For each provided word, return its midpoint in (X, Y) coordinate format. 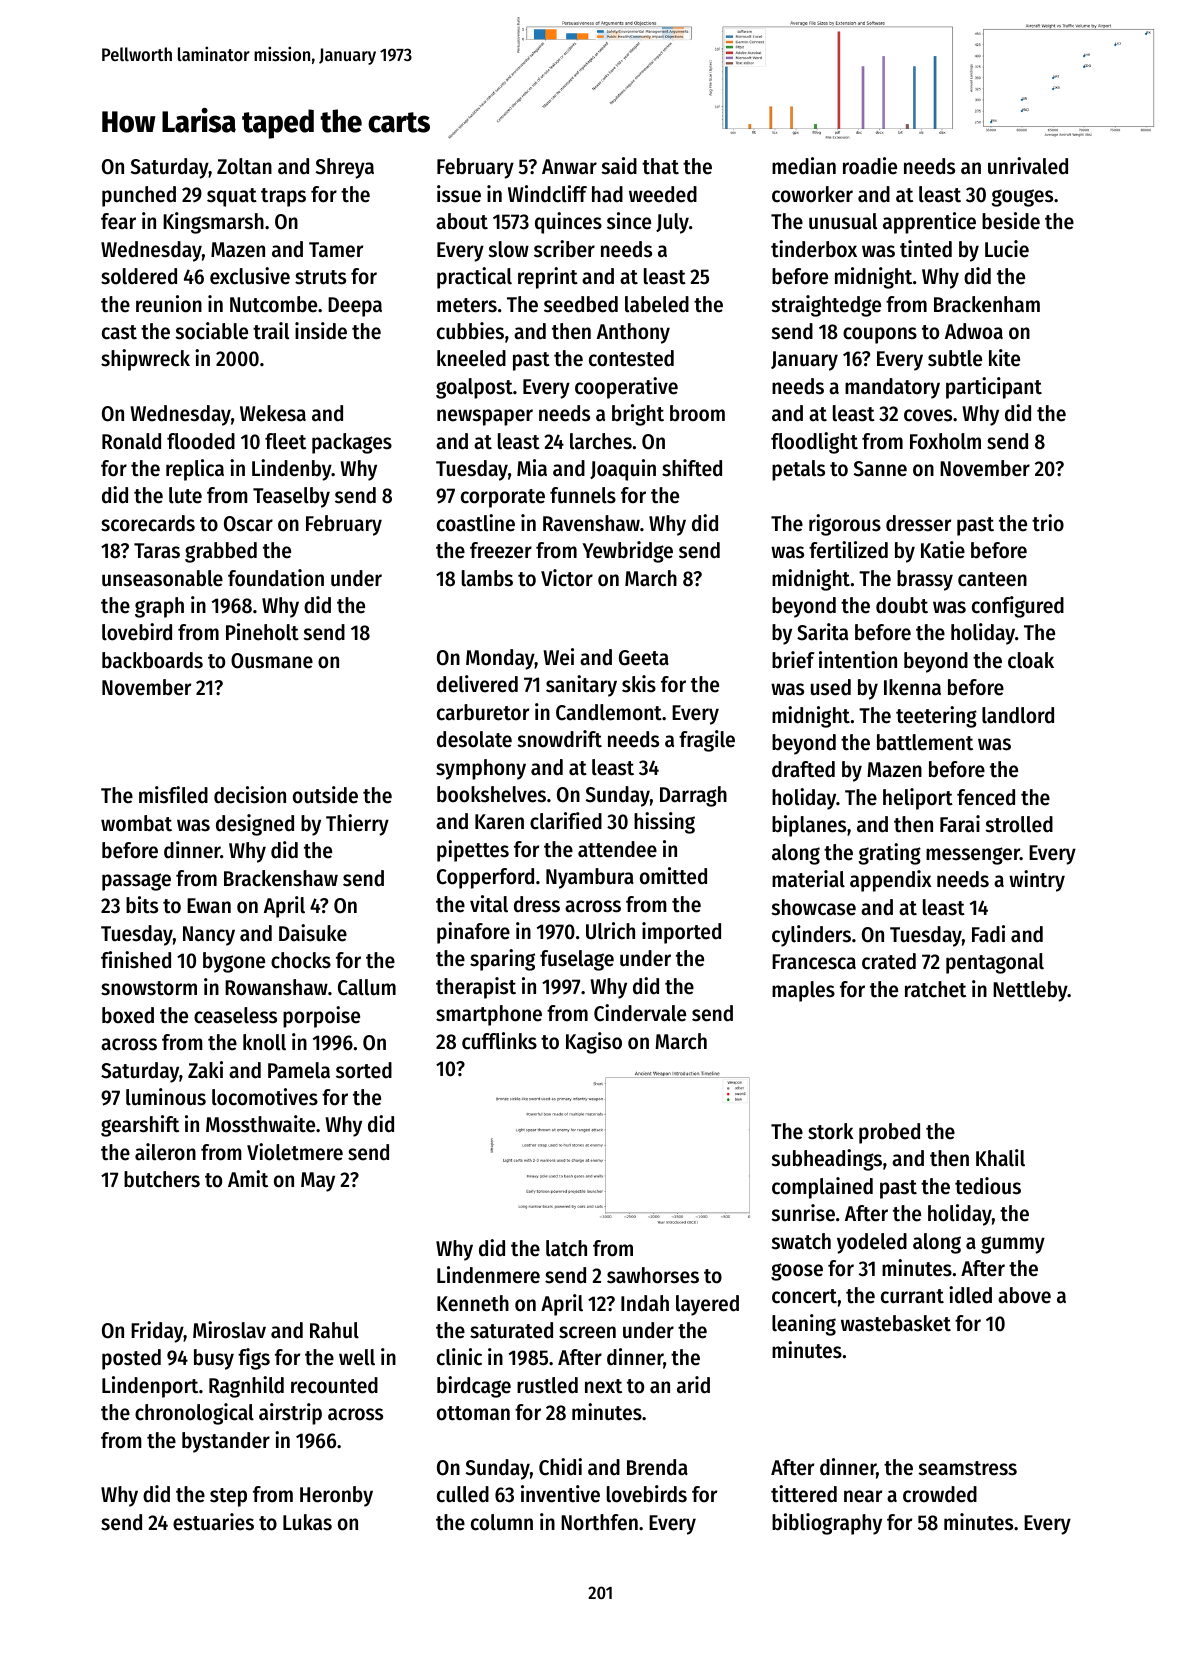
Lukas (307, 1522)
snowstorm (149, 988)
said (619, 166)
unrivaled (1028, 166)
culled (463, 1494)
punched (139, 196)
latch (566, 1248)
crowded (940, 1494)
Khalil (1000, 1158)
